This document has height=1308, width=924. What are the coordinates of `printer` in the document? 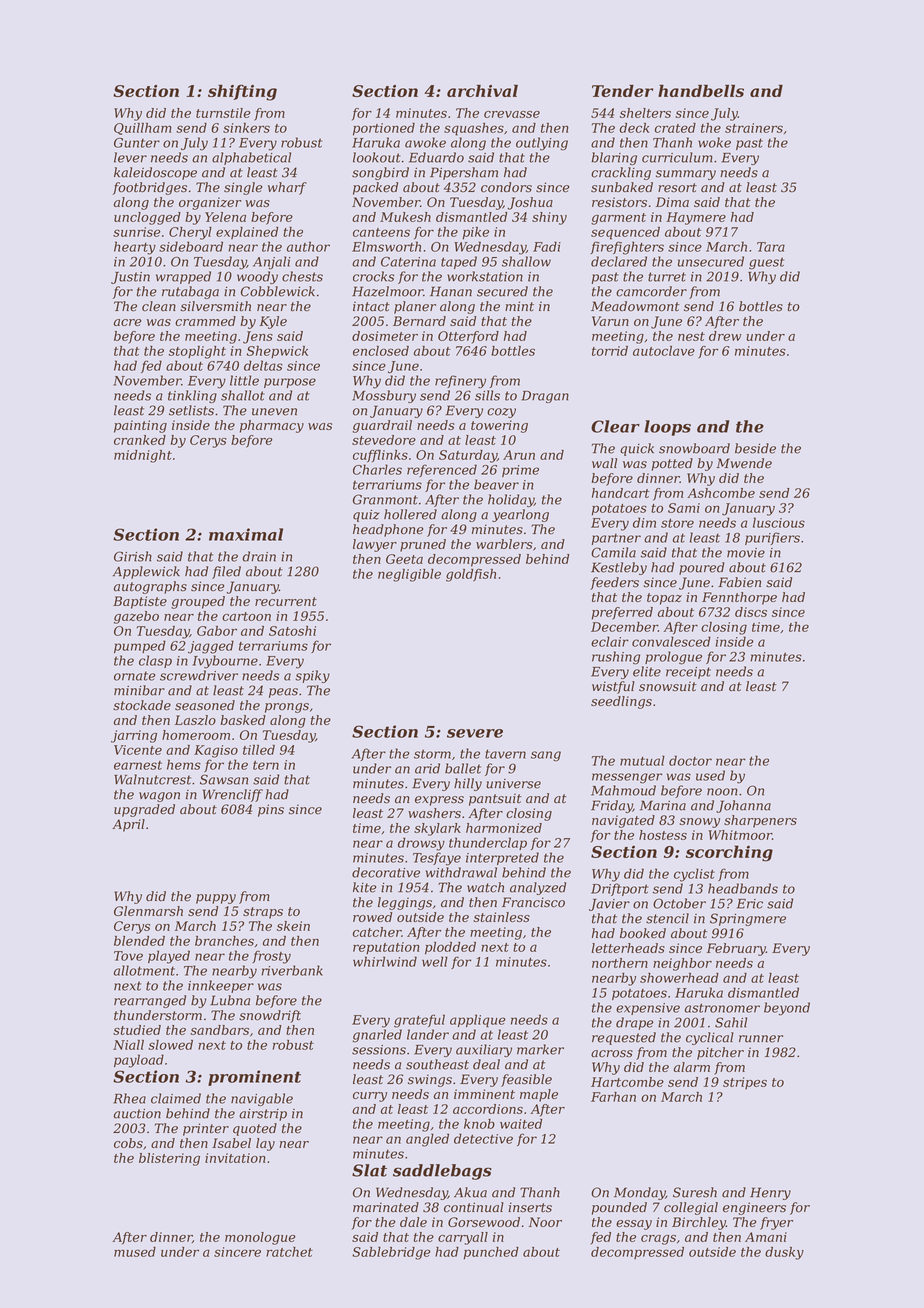 It's located at (206, 1129).
